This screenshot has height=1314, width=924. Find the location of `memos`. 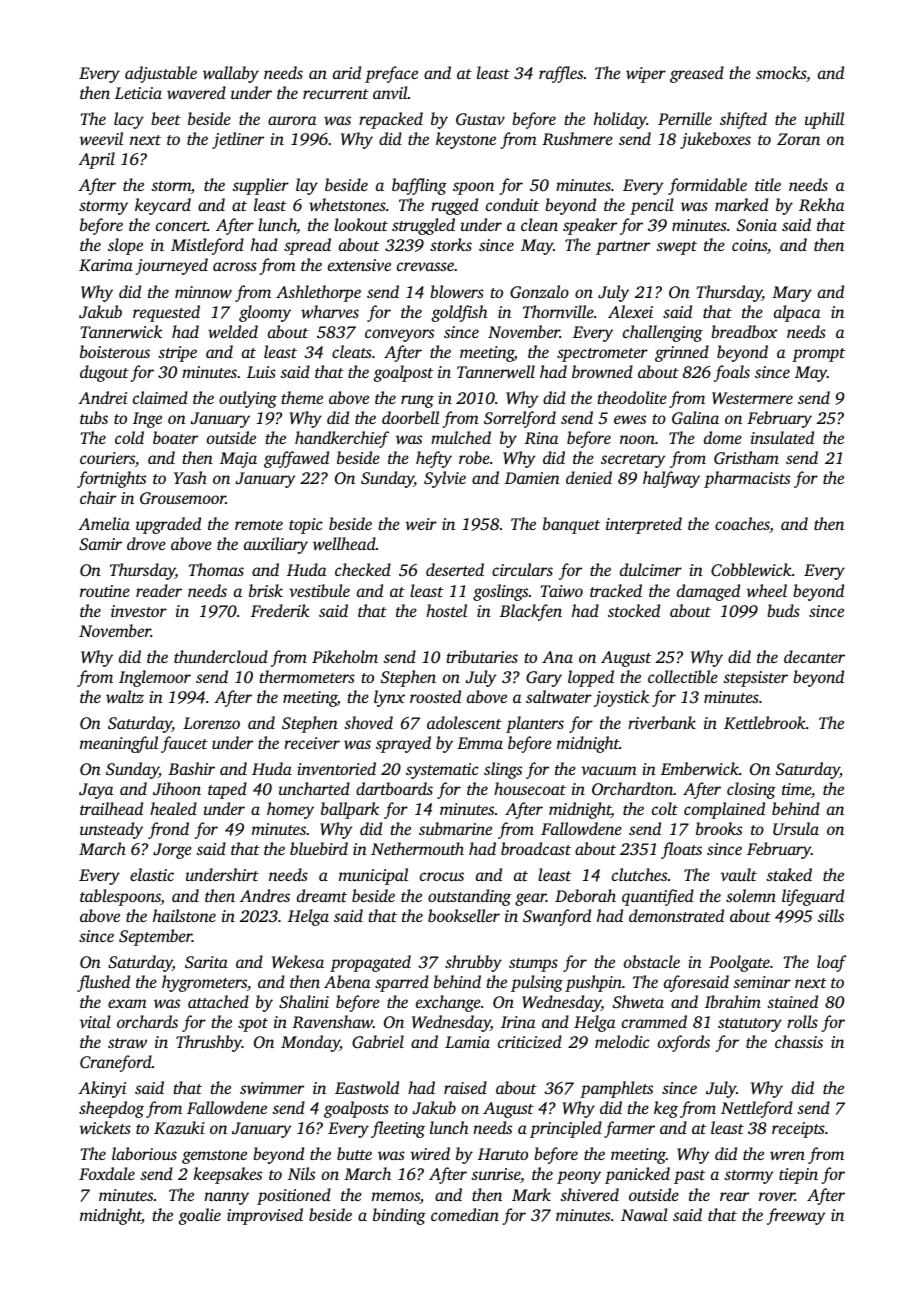

memos is located at coordinates (396, 1196).
